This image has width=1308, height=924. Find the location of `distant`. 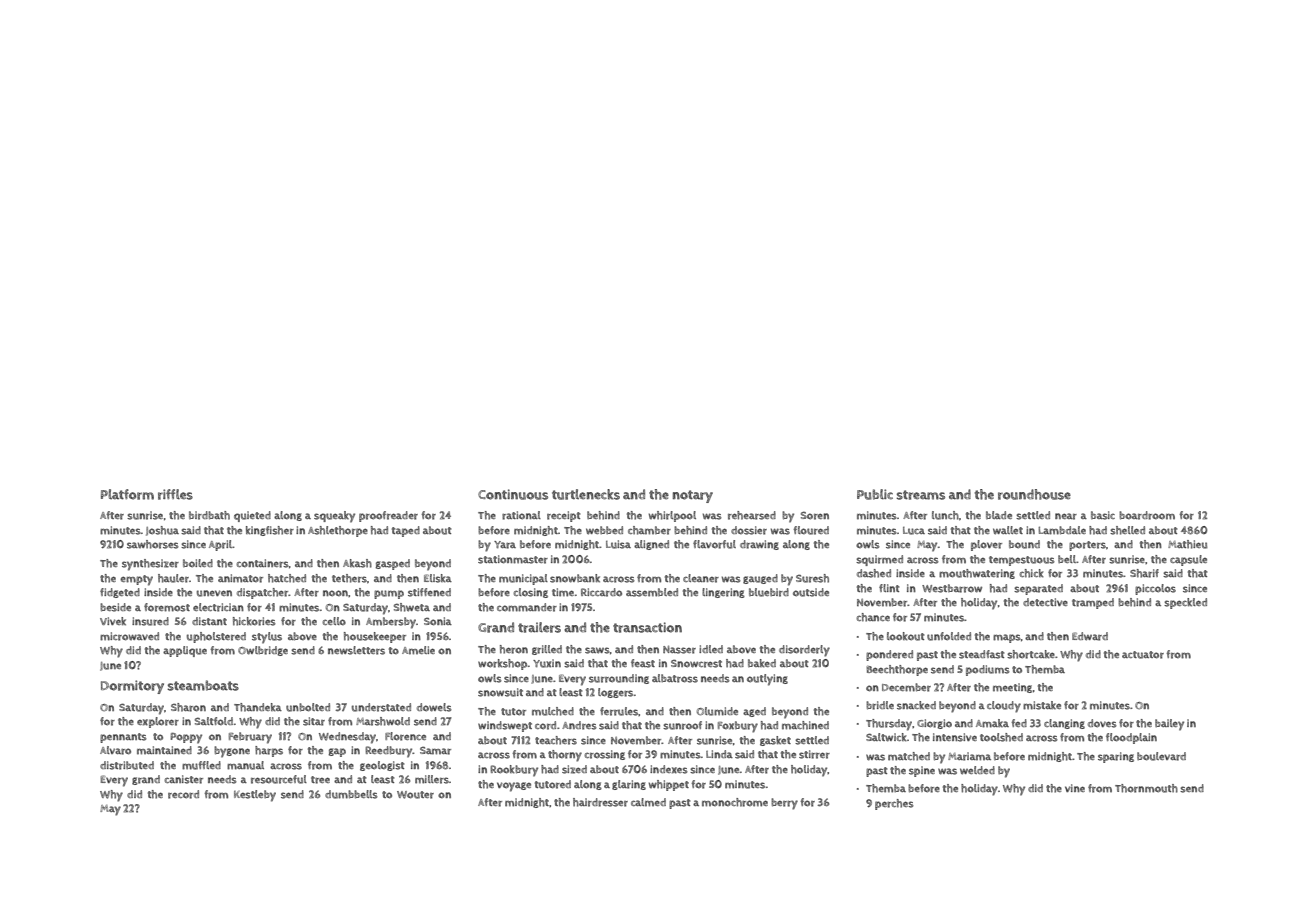

distant is located at coordinates (209, 621).
